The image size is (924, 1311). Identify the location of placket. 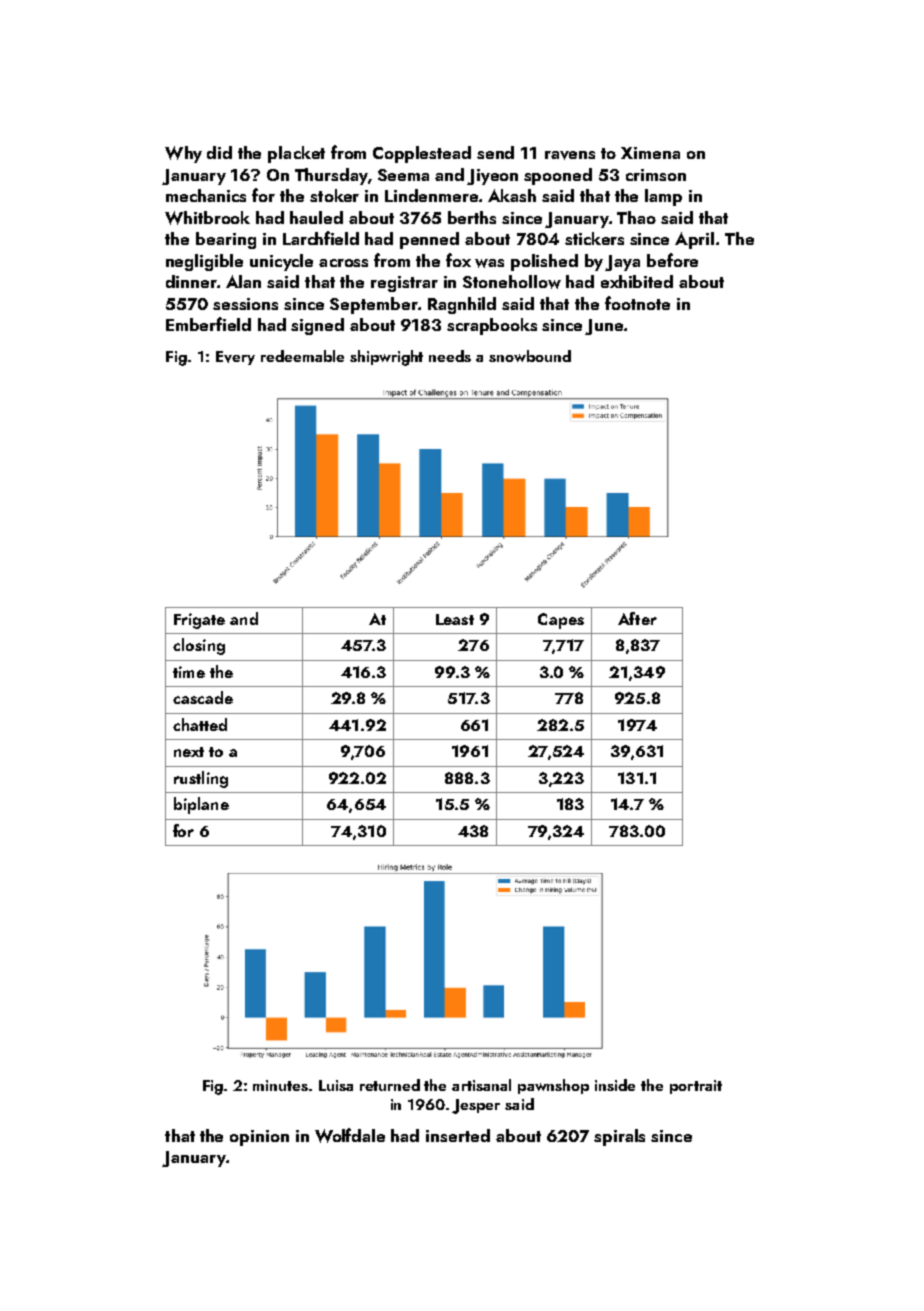
(296, 154).
